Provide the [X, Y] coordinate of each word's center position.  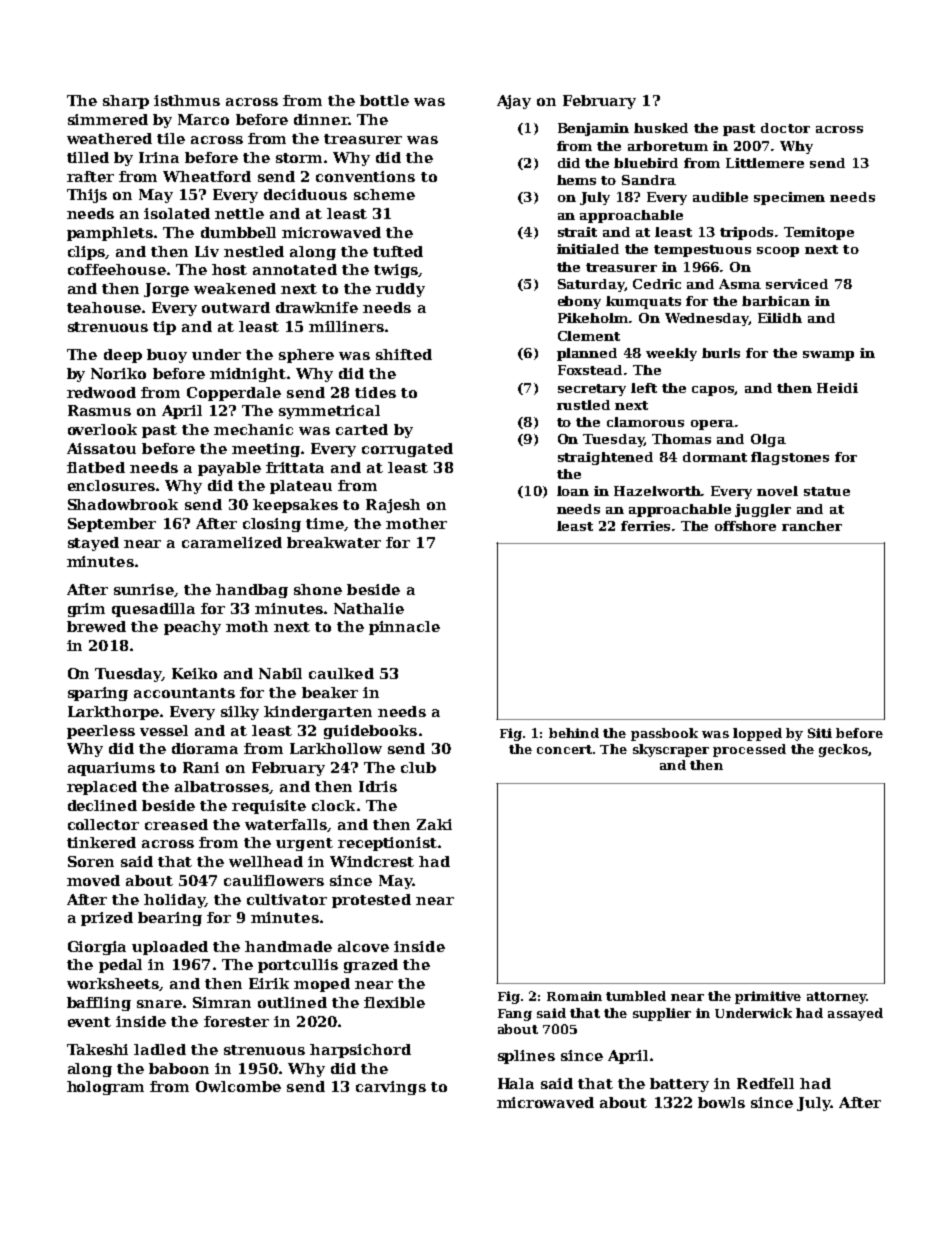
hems [576, 180]
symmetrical [329, 412]
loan [573, 491]
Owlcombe [238, 1086]
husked [661, 128]
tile [171, 138]
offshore [745, 526]
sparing [98, 694]
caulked [341, 673]
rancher [812, 526]
